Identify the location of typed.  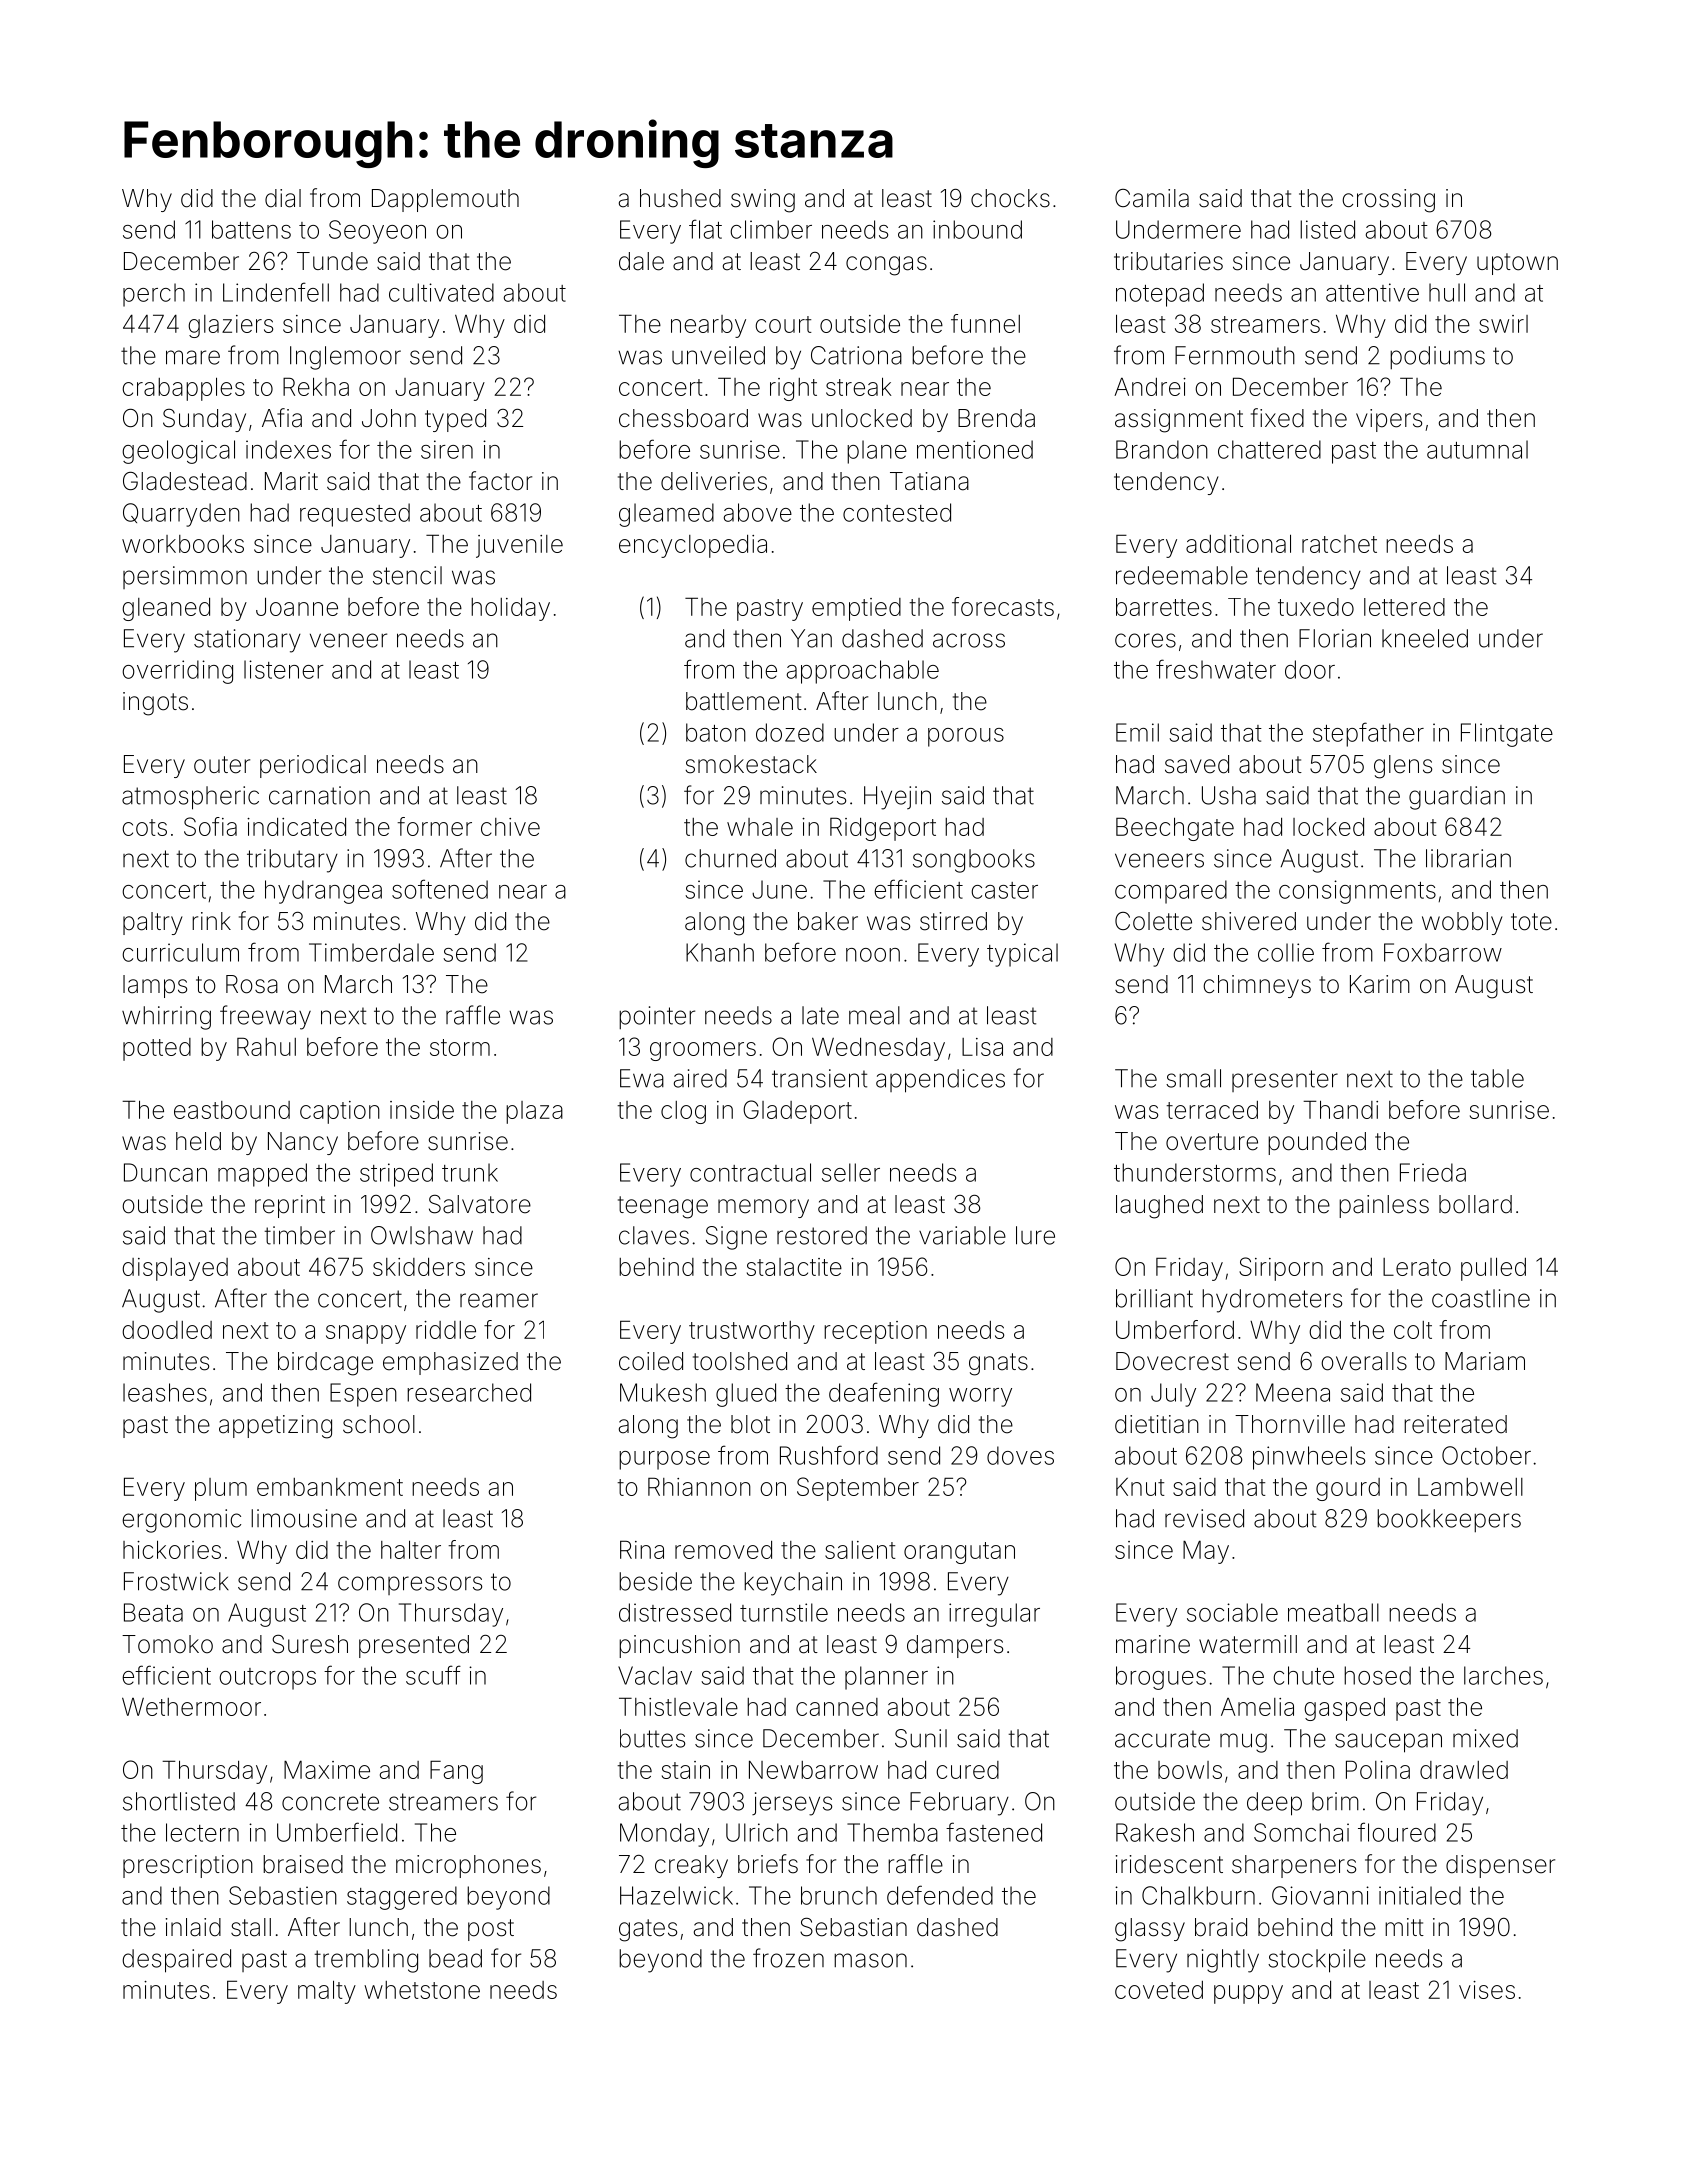
(455, 420).
